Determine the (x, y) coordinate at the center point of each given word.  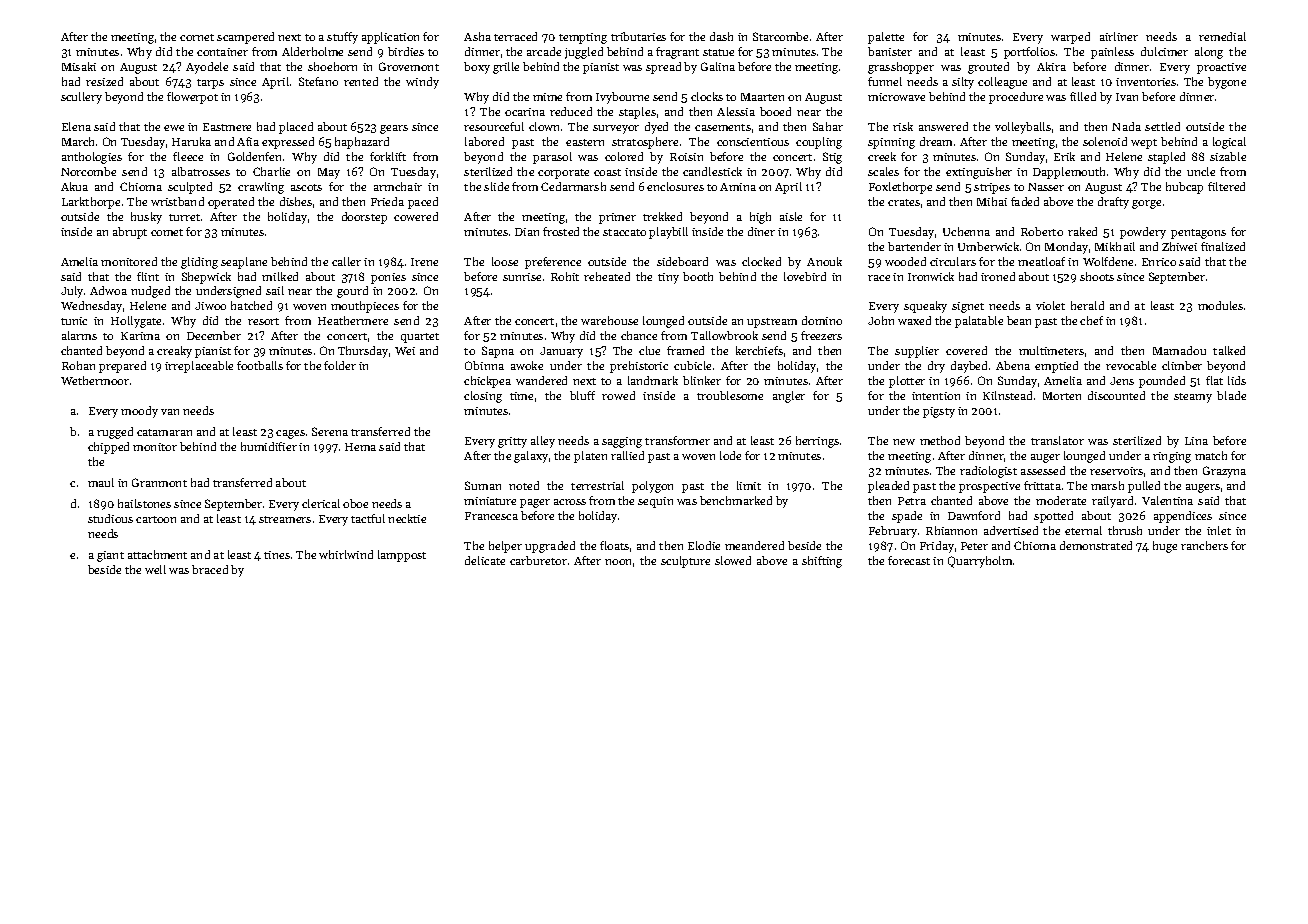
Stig (832, 158)
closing (483, 397)
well (155, 569)
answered (943, 126)
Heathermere (353, 320)
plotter (907, 382)
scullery (81, 98)
